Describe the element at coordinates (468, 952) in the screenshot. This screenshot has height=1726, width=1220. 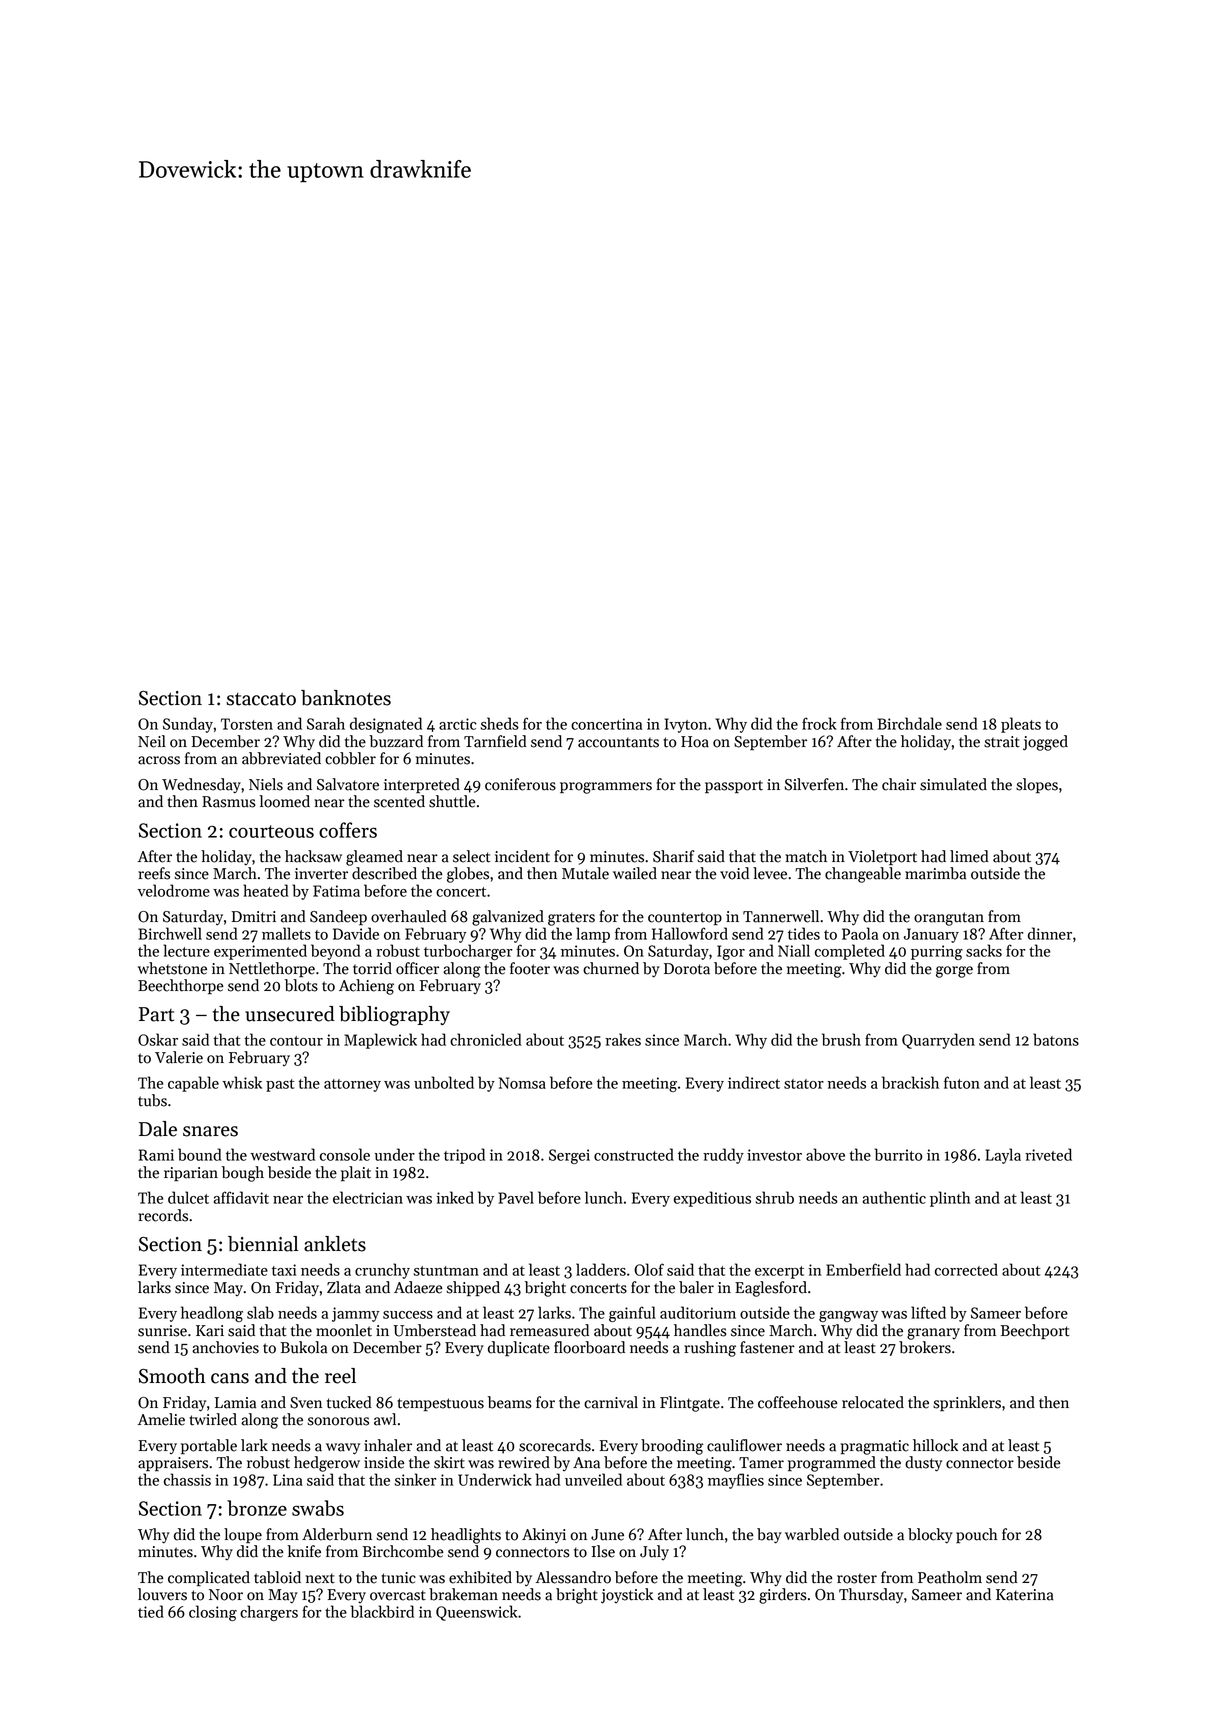
I see `turbocharger` at that location.
